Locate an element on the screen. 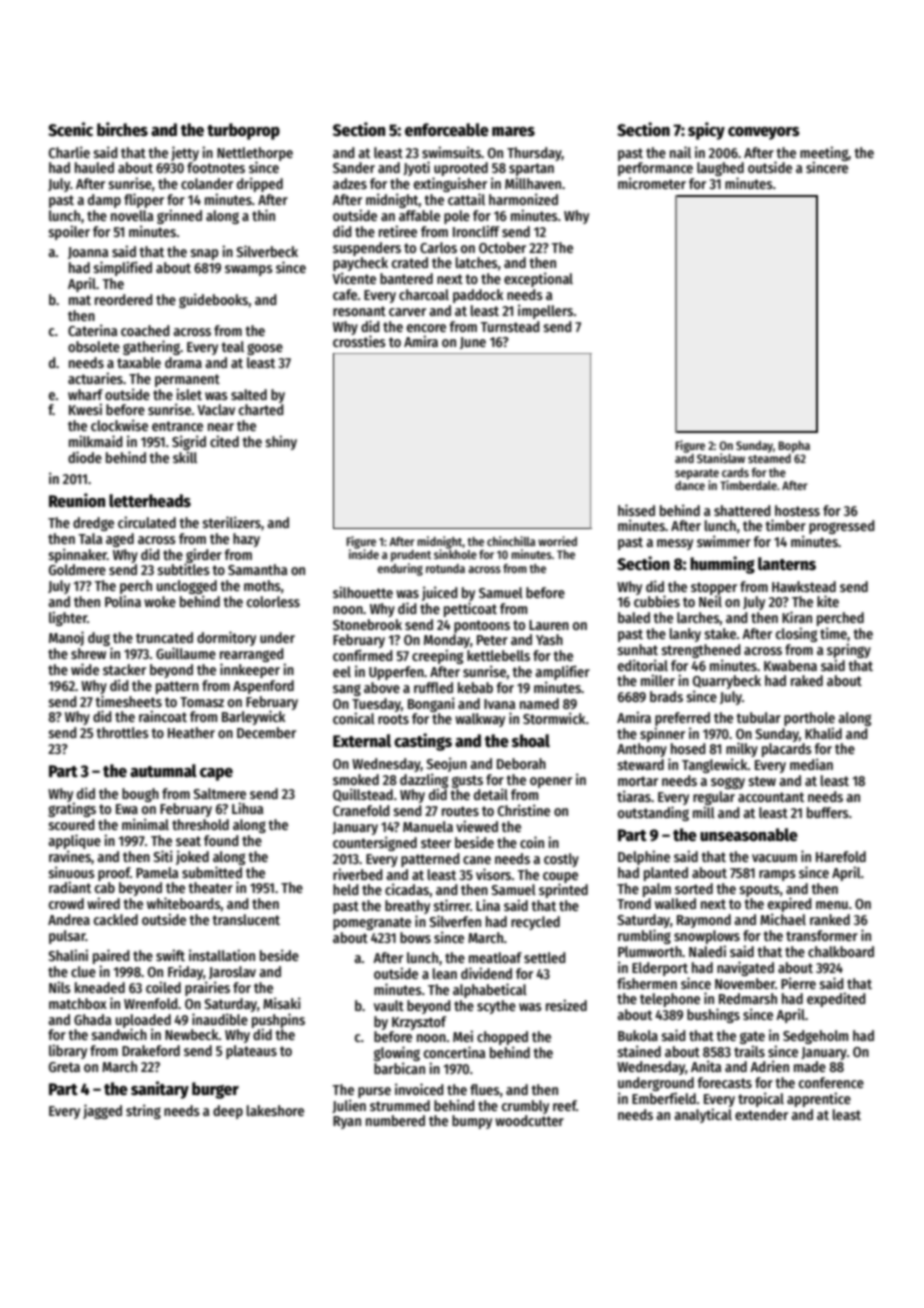 This screenshot has height=1308, width=924. conveyors is located at coordinates (764, 133).
